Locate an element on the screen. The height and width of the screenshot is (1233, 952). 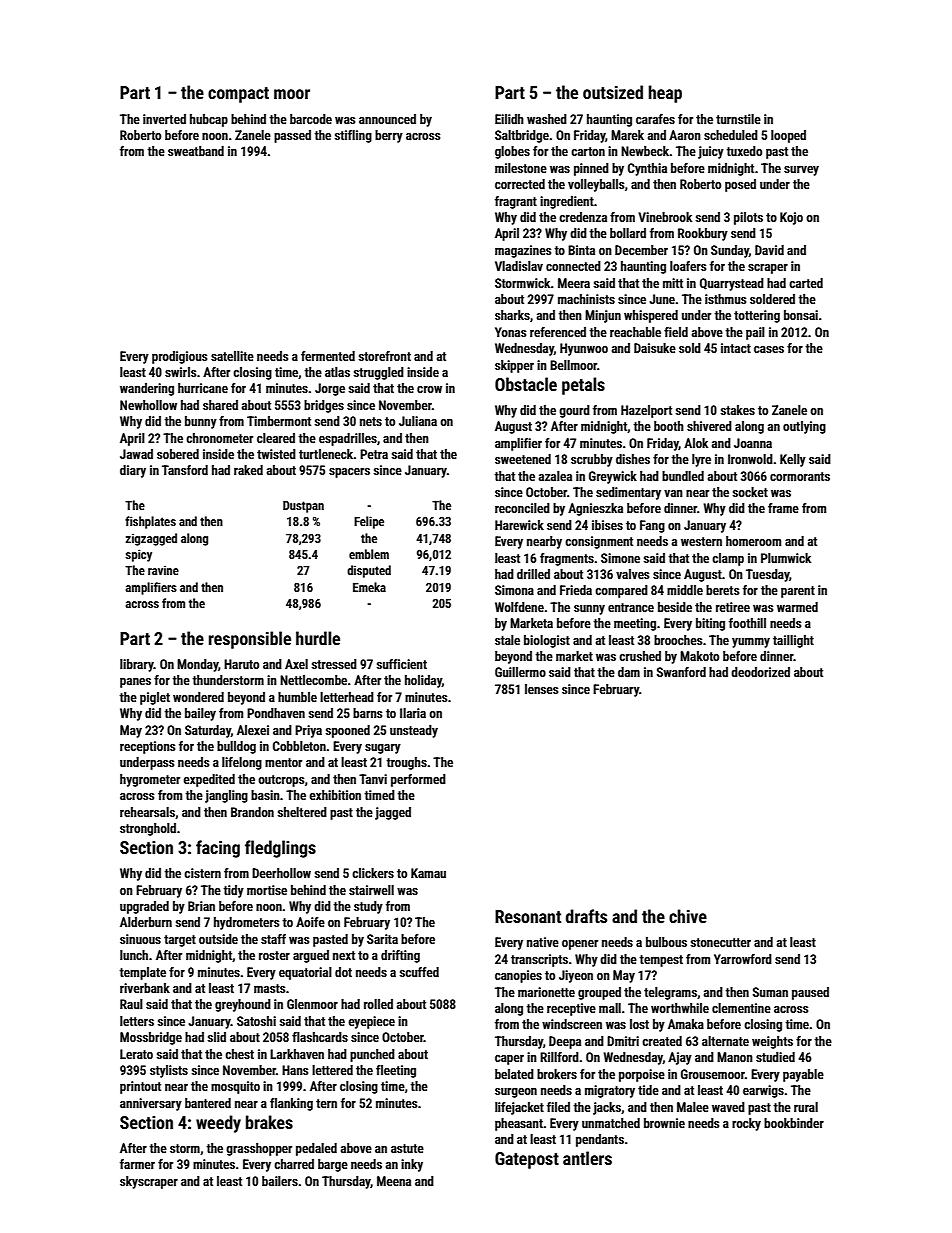
taillight is located at coordinates (793, 641).
